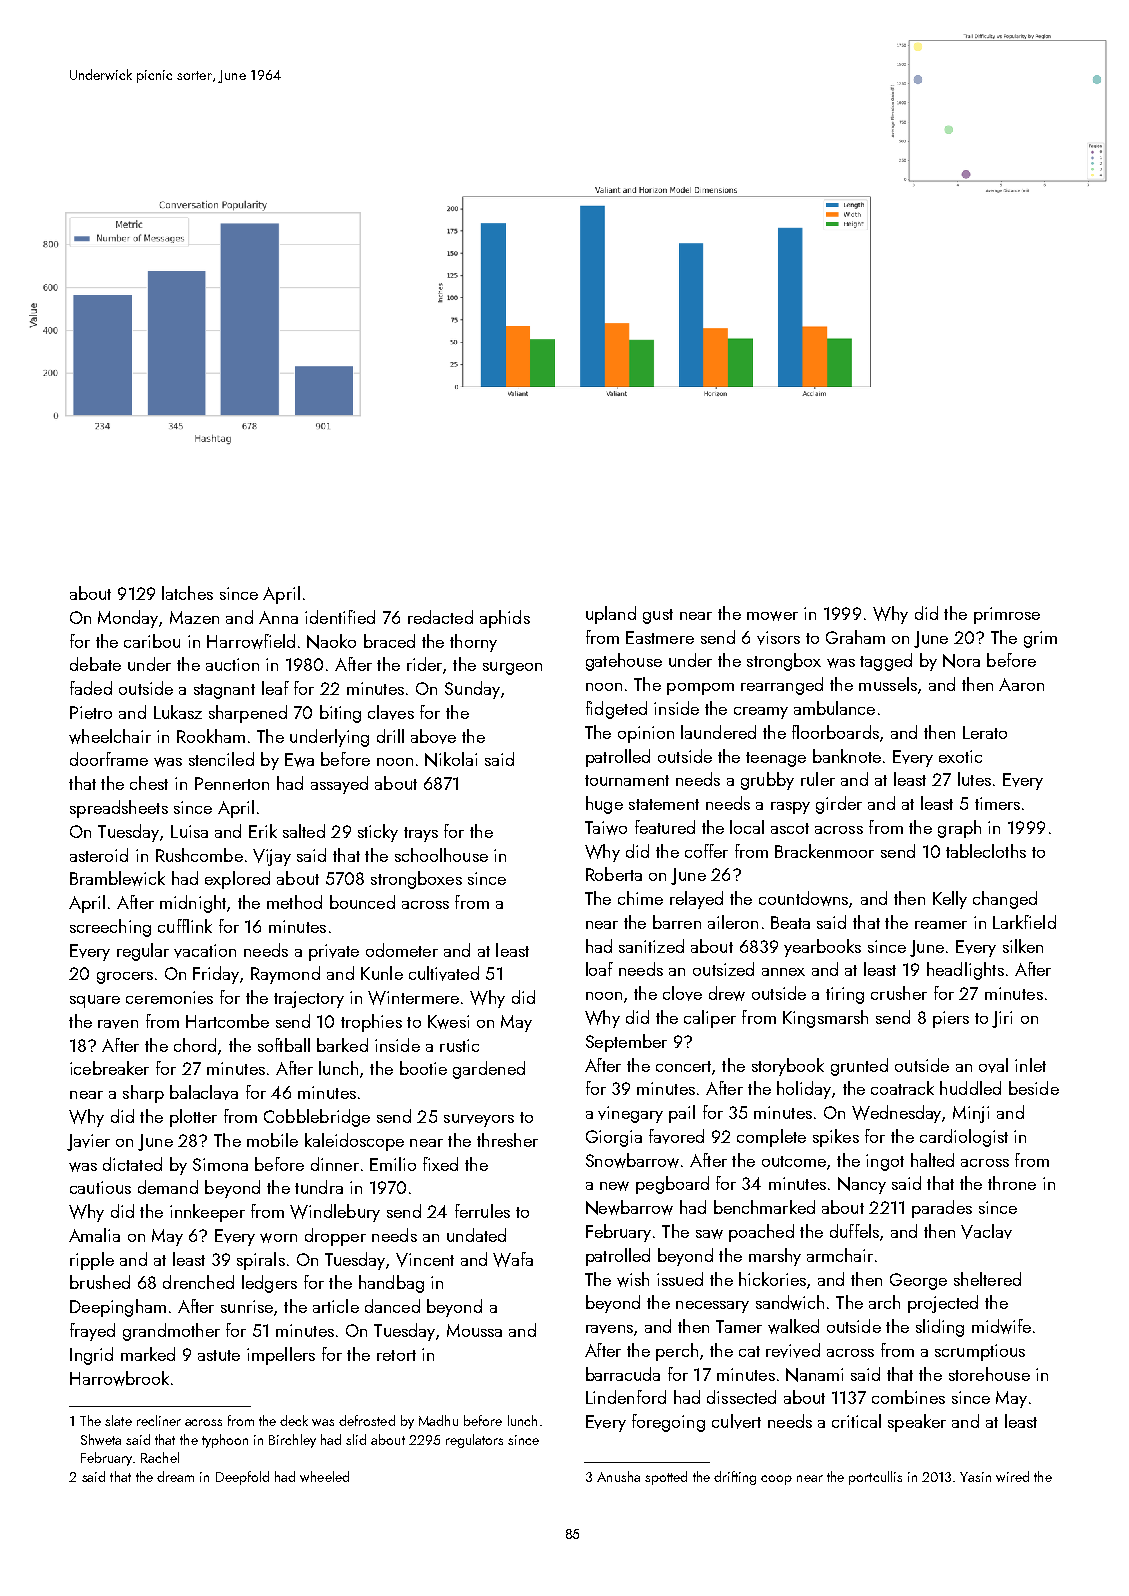 This screenshot has height=1596, width=1129. Describe the element at coordinates (91, 1356) in the screenshot. I see `Ingrid` at that location.
